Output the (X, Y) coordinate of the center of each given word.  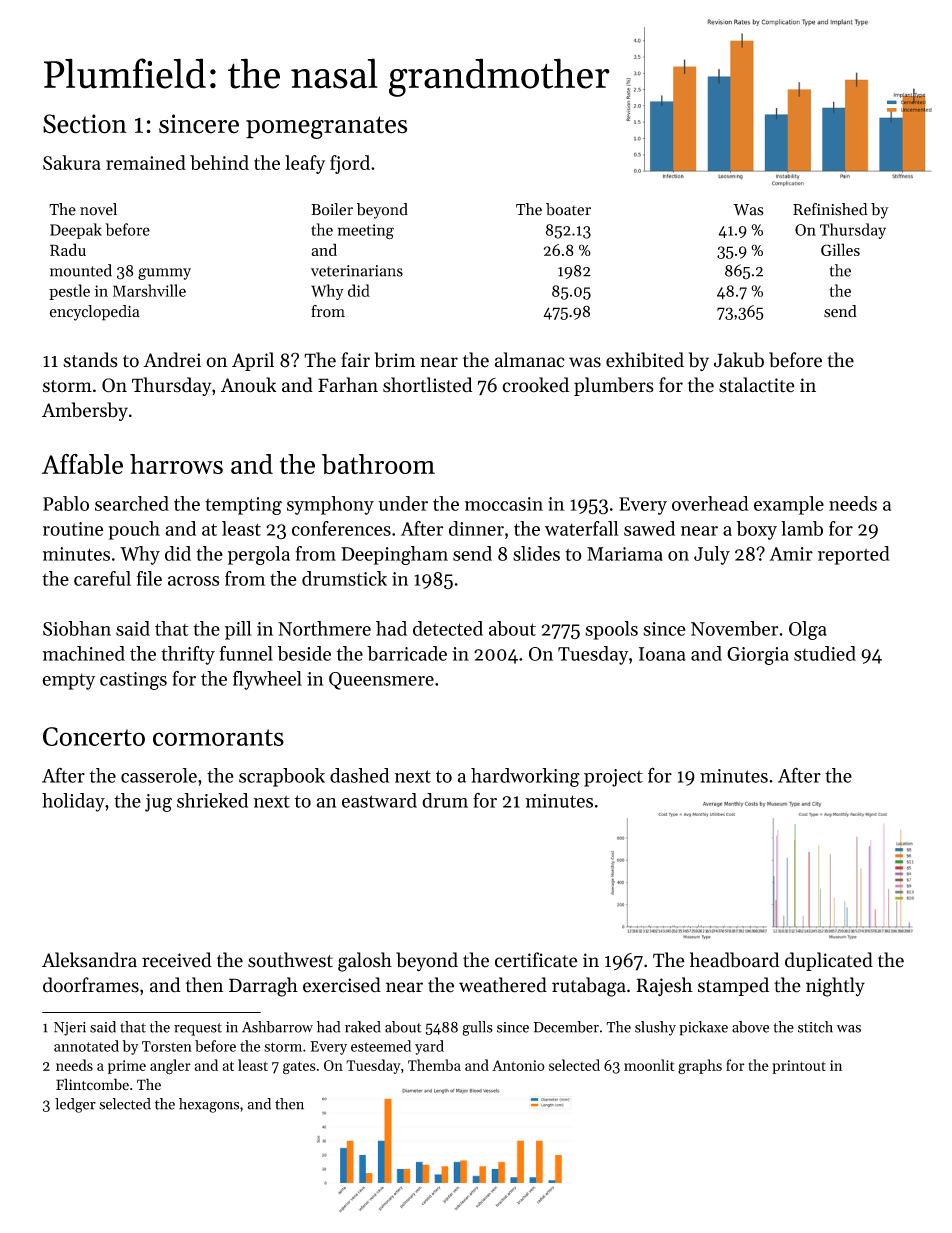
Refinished (830, 209)
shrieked (212, 800)
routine (73, 529)
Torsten (167, 1046)
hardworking (525, 777)
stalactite (757, 385)
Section (85, 124)
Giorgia (758, 656)
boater (568, 209)
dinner (476, 528)
